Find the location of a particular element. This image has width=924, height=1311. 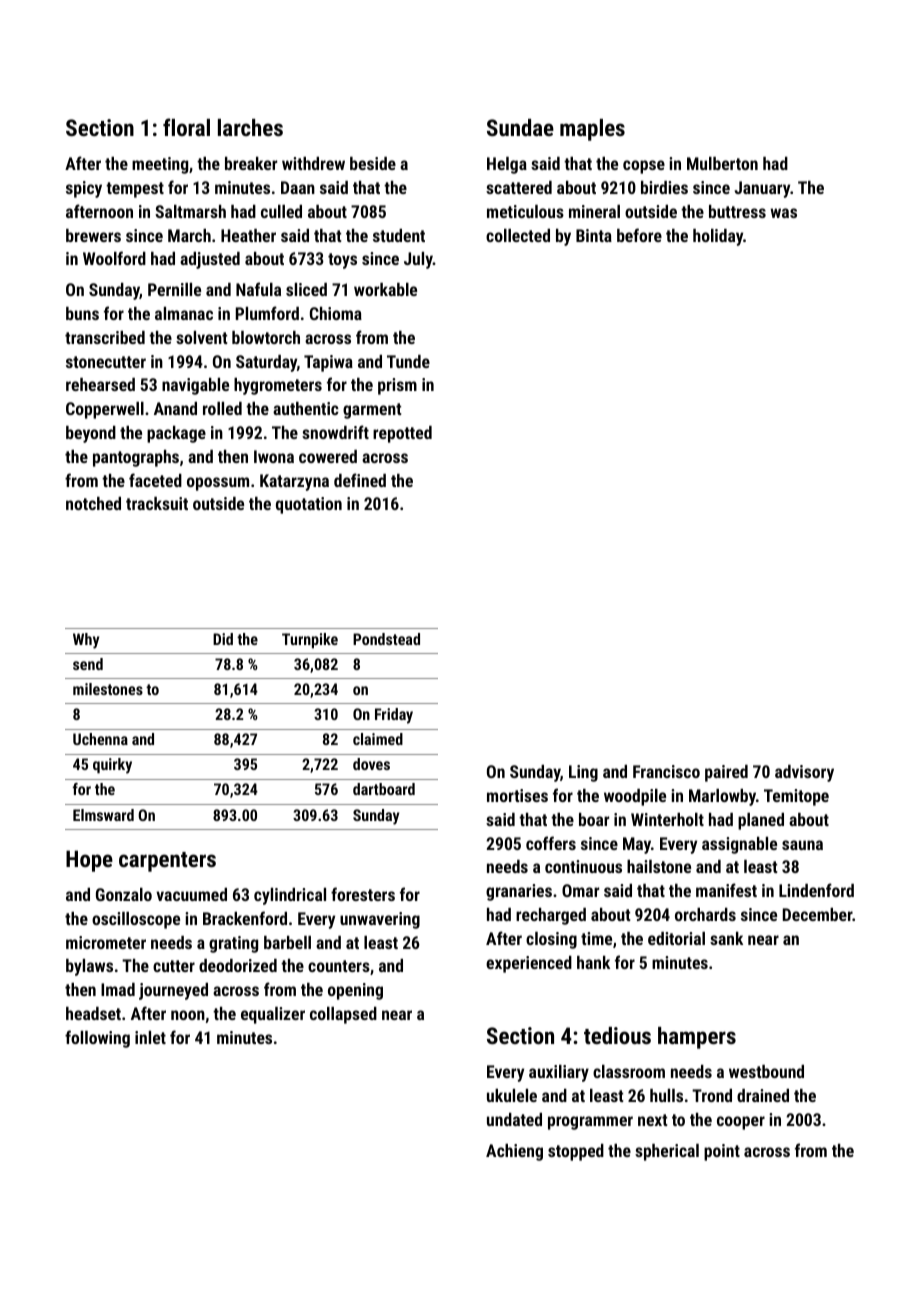

experienced is located at coordinates (529, 964).
